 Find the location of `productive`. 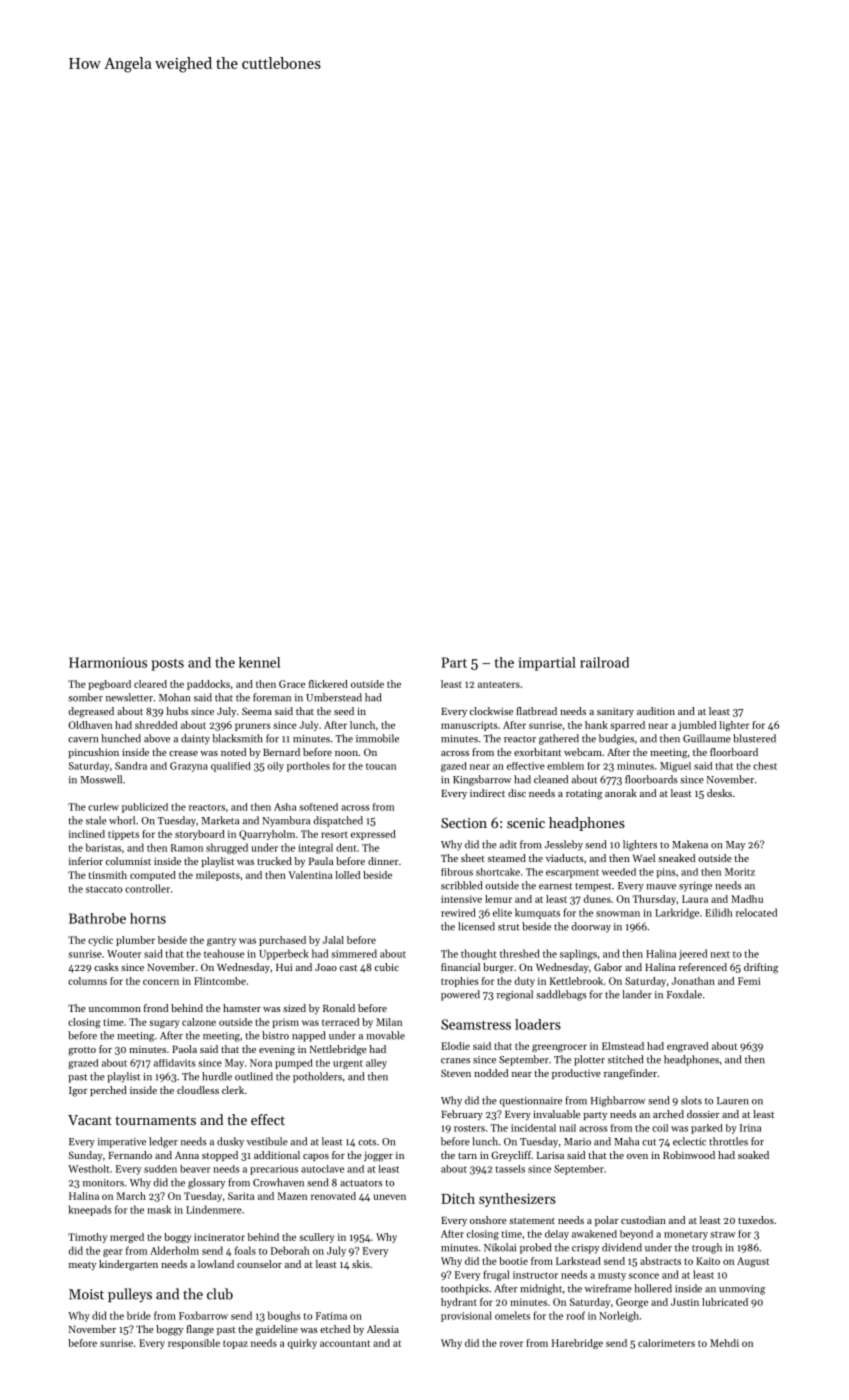

productive is located at coordinates (576, 1074).
